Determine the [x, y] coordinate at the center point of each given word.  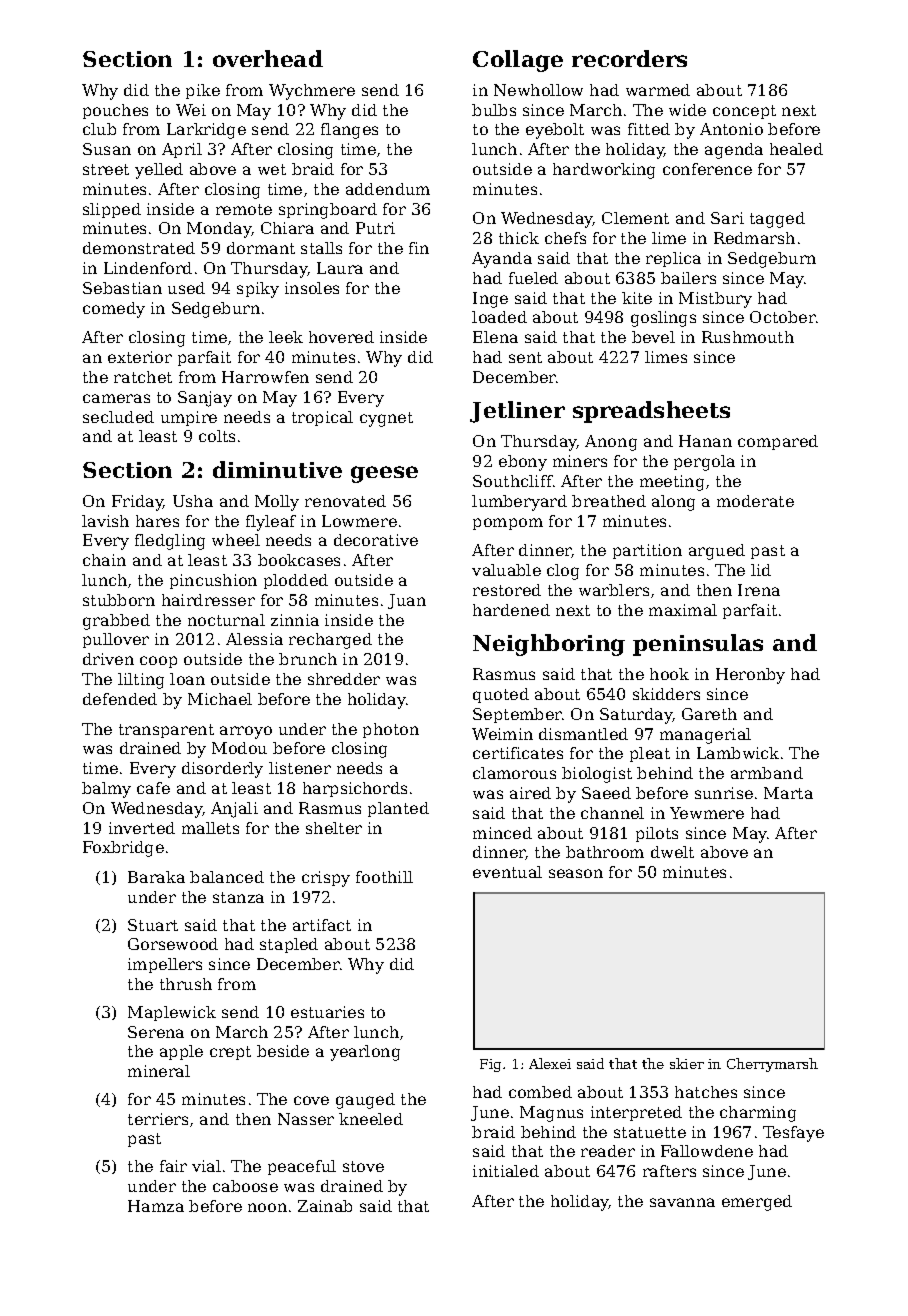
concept [744, 112]
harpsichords [355, 789]
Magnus [551, 1114]
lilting [141, 681]
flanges [349, 131]
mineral [159, 1071]
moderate [755, 501]
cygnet [386, 419]
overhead [268, 58]
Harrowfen [265, 377]
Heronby [750, 676]
